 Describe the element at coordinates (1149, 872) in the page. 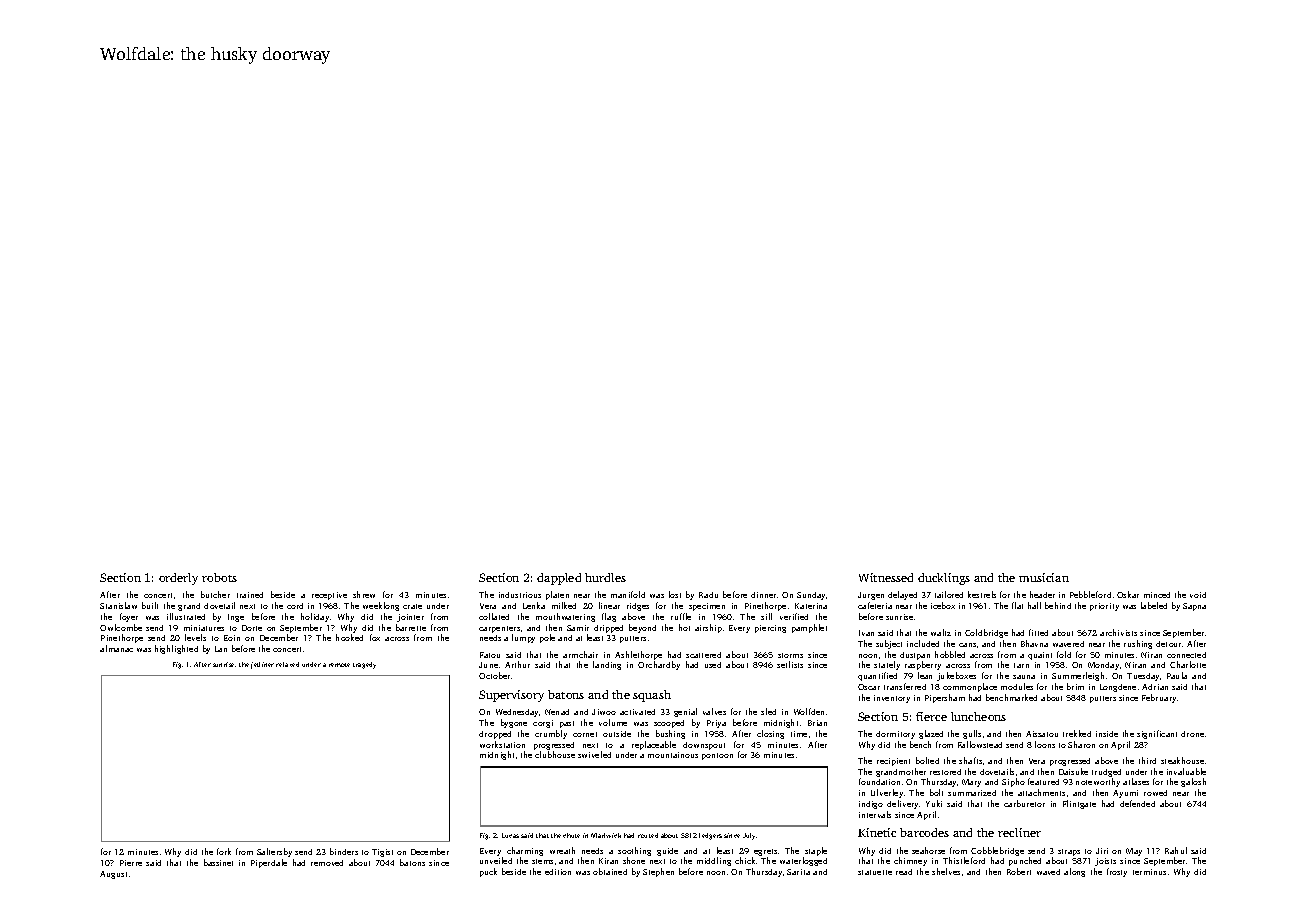

I see `terminus` at that location.
